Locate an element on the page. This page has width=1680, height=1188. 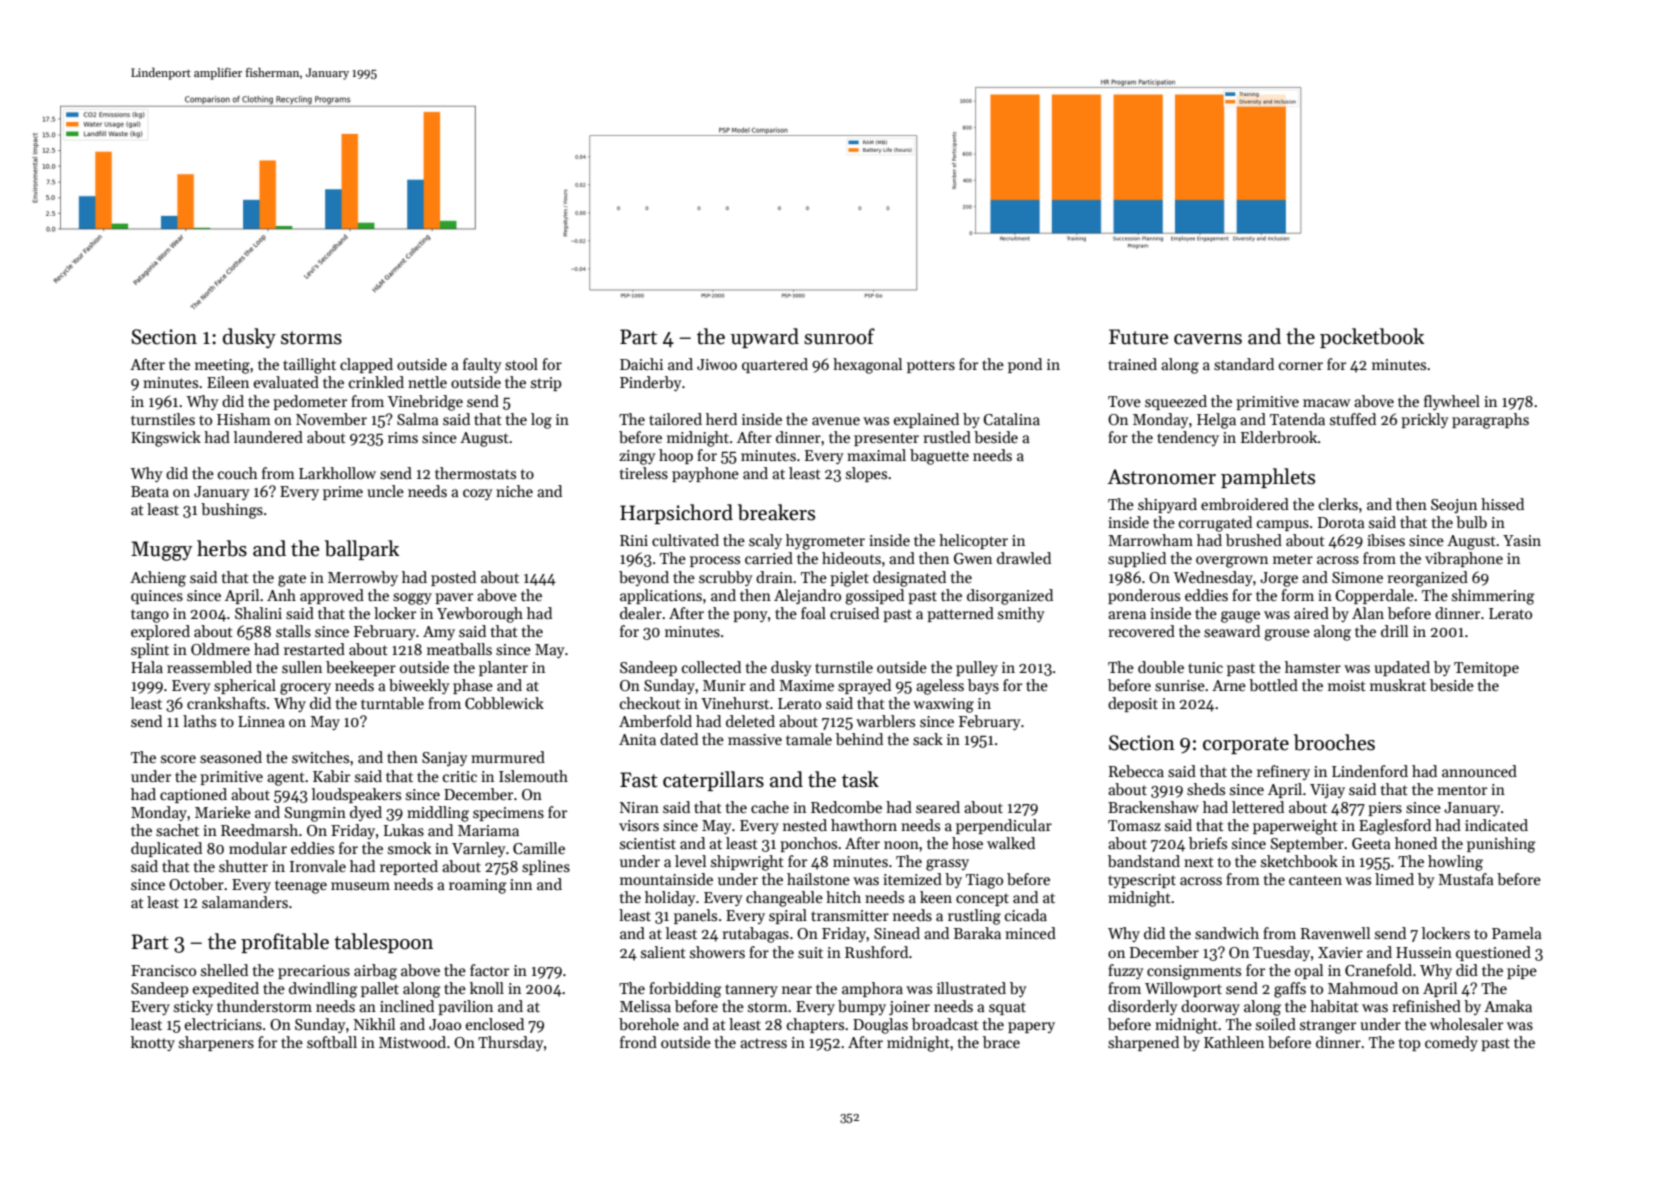
pocketbook is located at coordinates (1372, 338).
